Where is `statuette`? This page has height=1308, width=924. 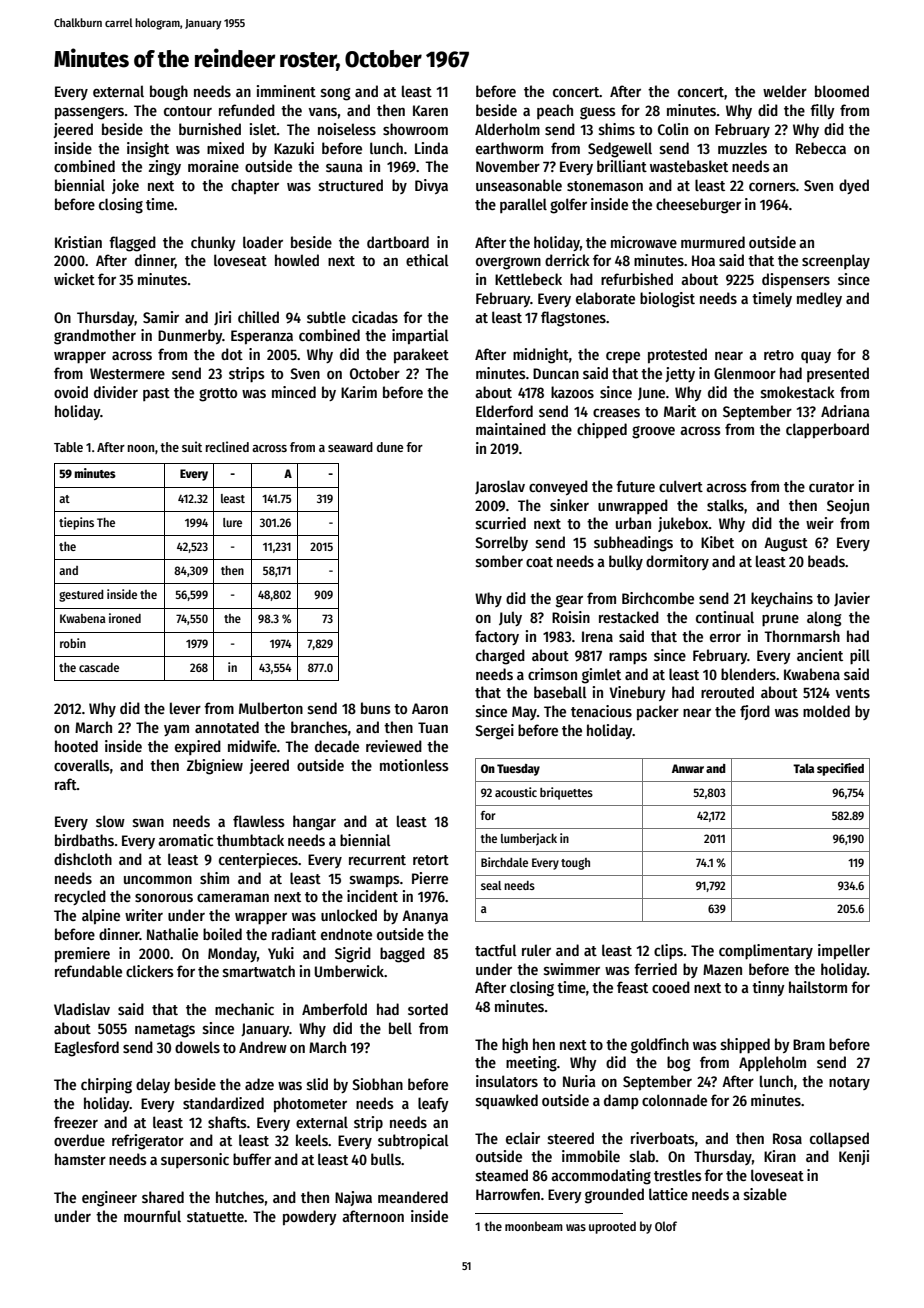
statuette is located at coordinates (215, 1217).
